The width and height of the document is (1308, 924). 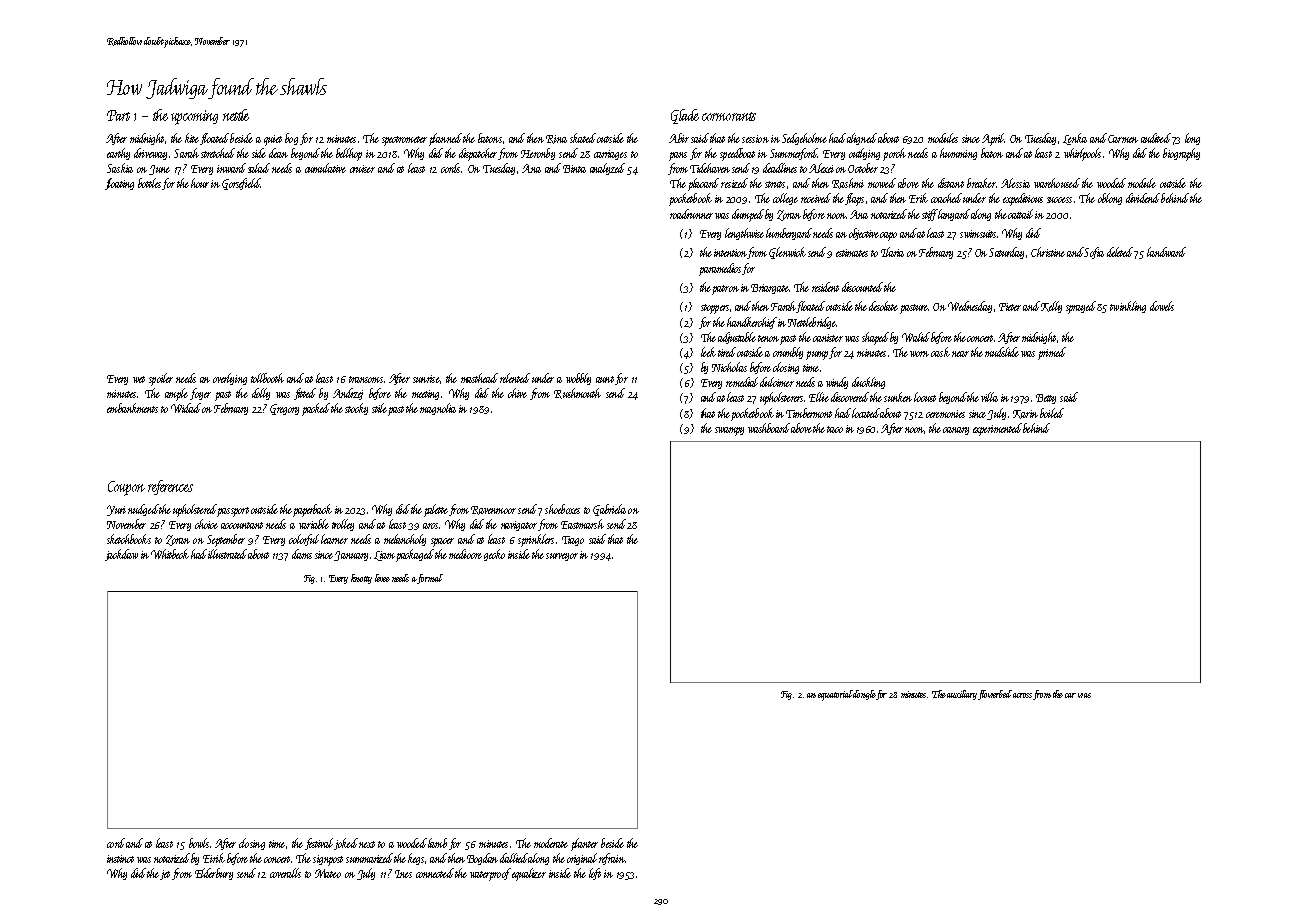 What do you see at coordinates (1156, 138) in the document?
I see `audited` at bounding box center [1156, 138].
